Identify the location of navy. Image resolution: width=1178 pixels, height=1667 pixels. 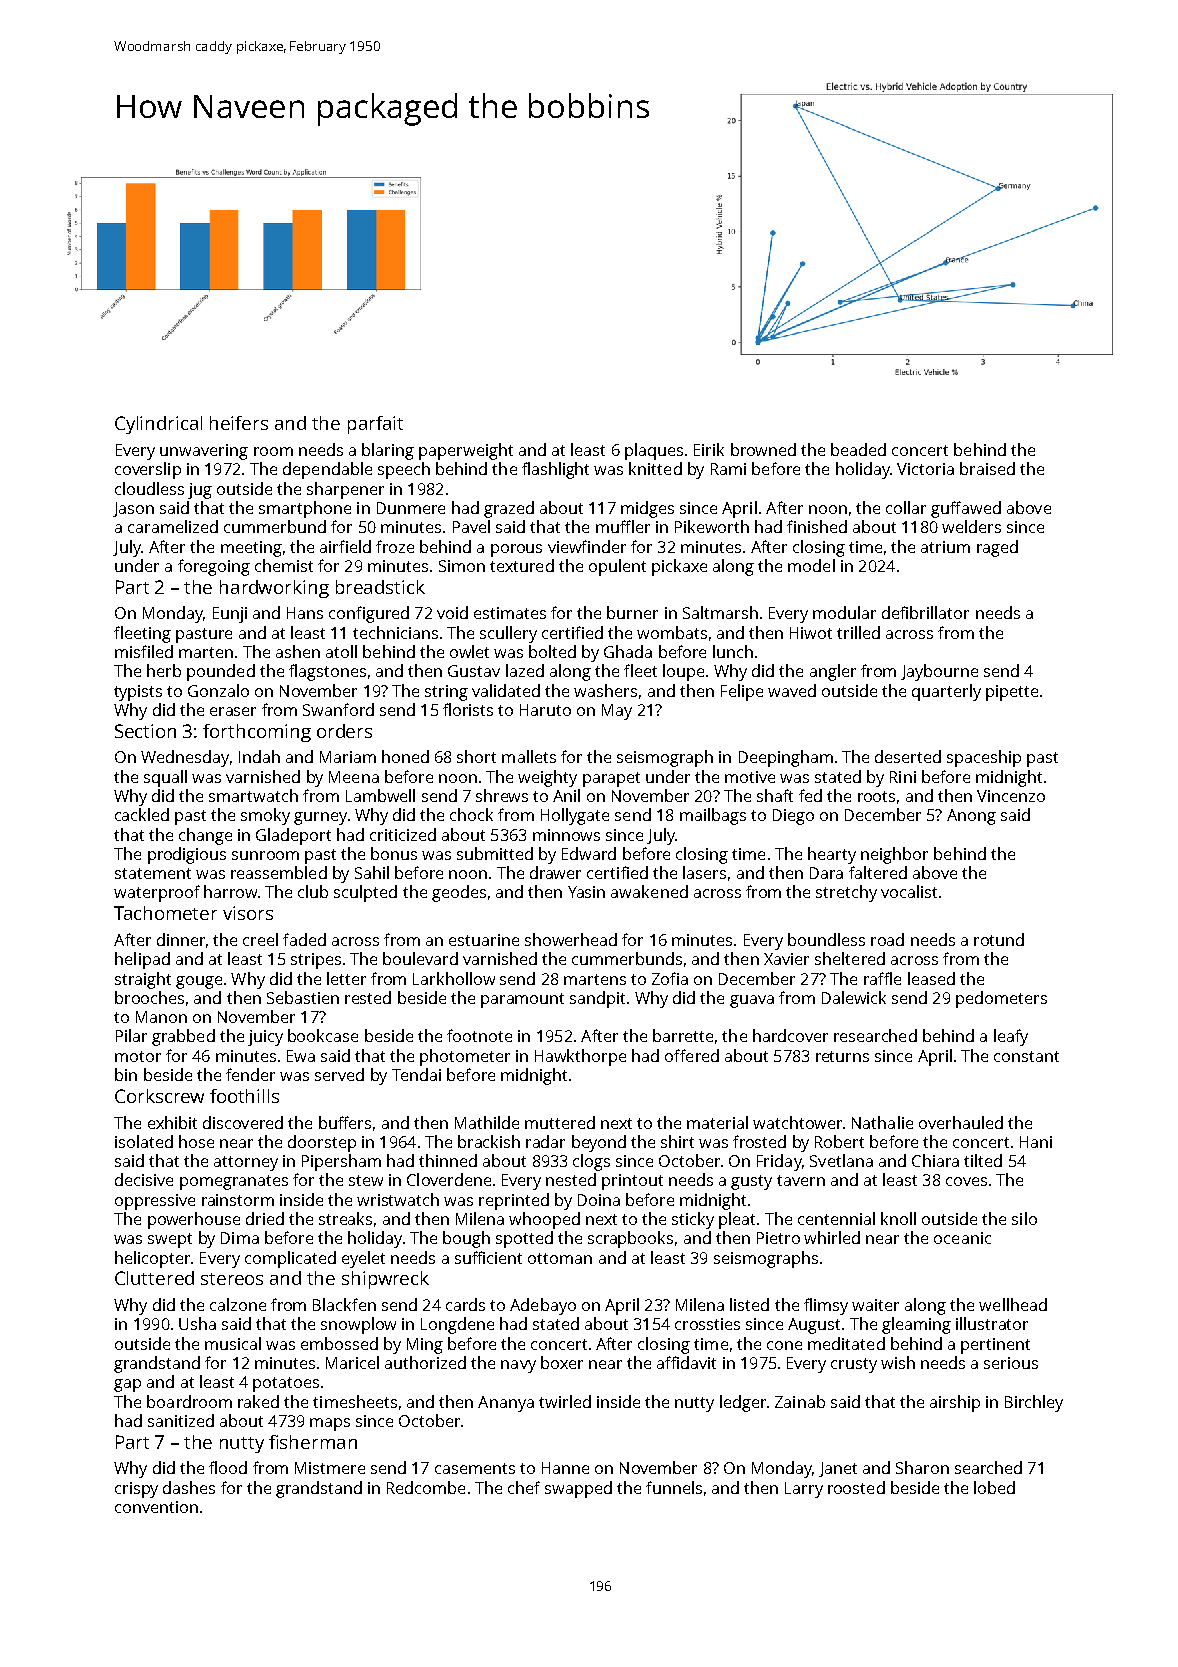
(518, 1366).
